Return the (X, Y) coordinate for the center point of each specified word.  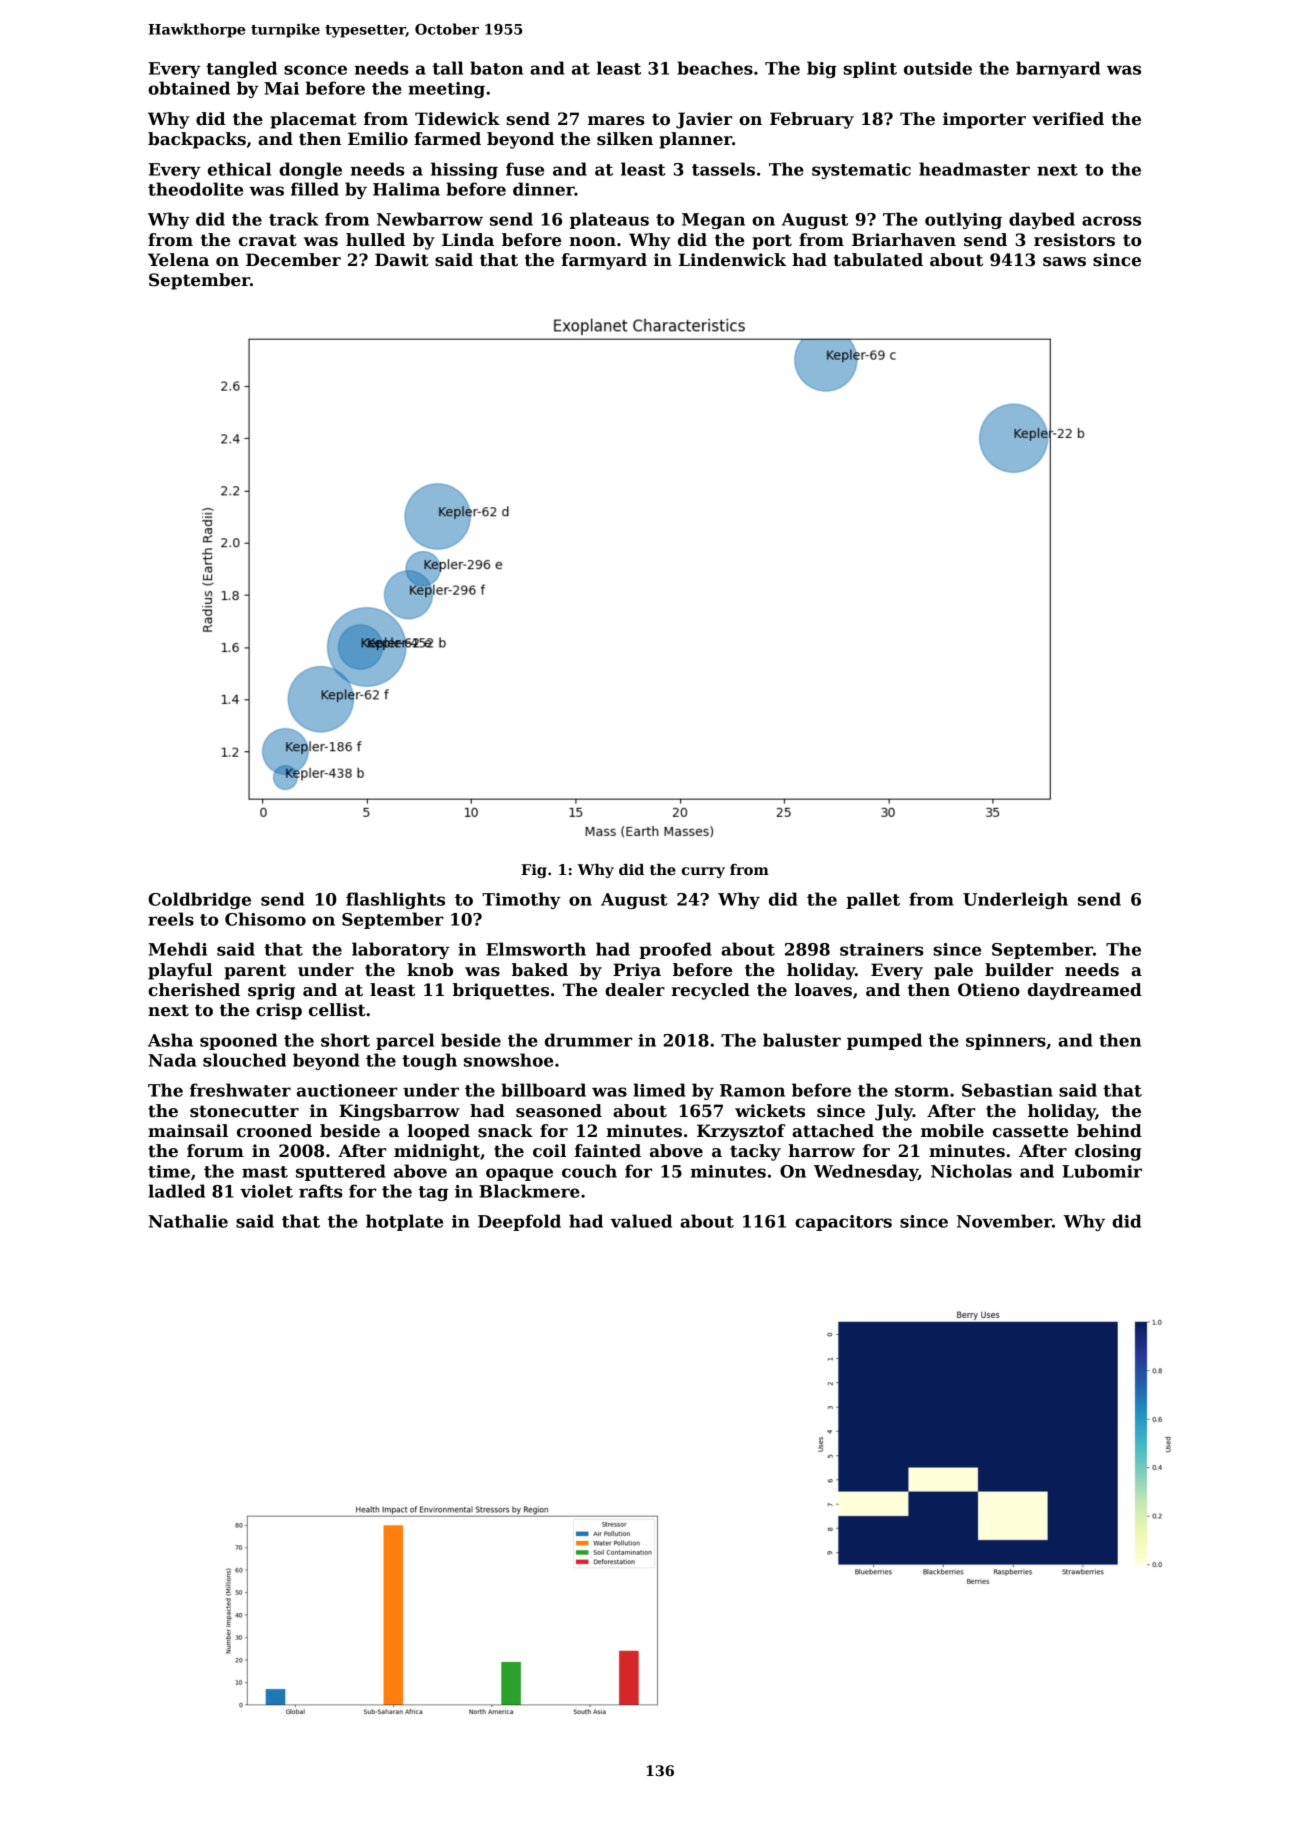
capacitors (843, 1223)
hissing (464, 170)
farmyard (604, 261)
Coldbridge (199, 900)
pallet (873, 900)
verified (1068, 119)
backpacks (197, 140)
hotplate (404, 1222)
